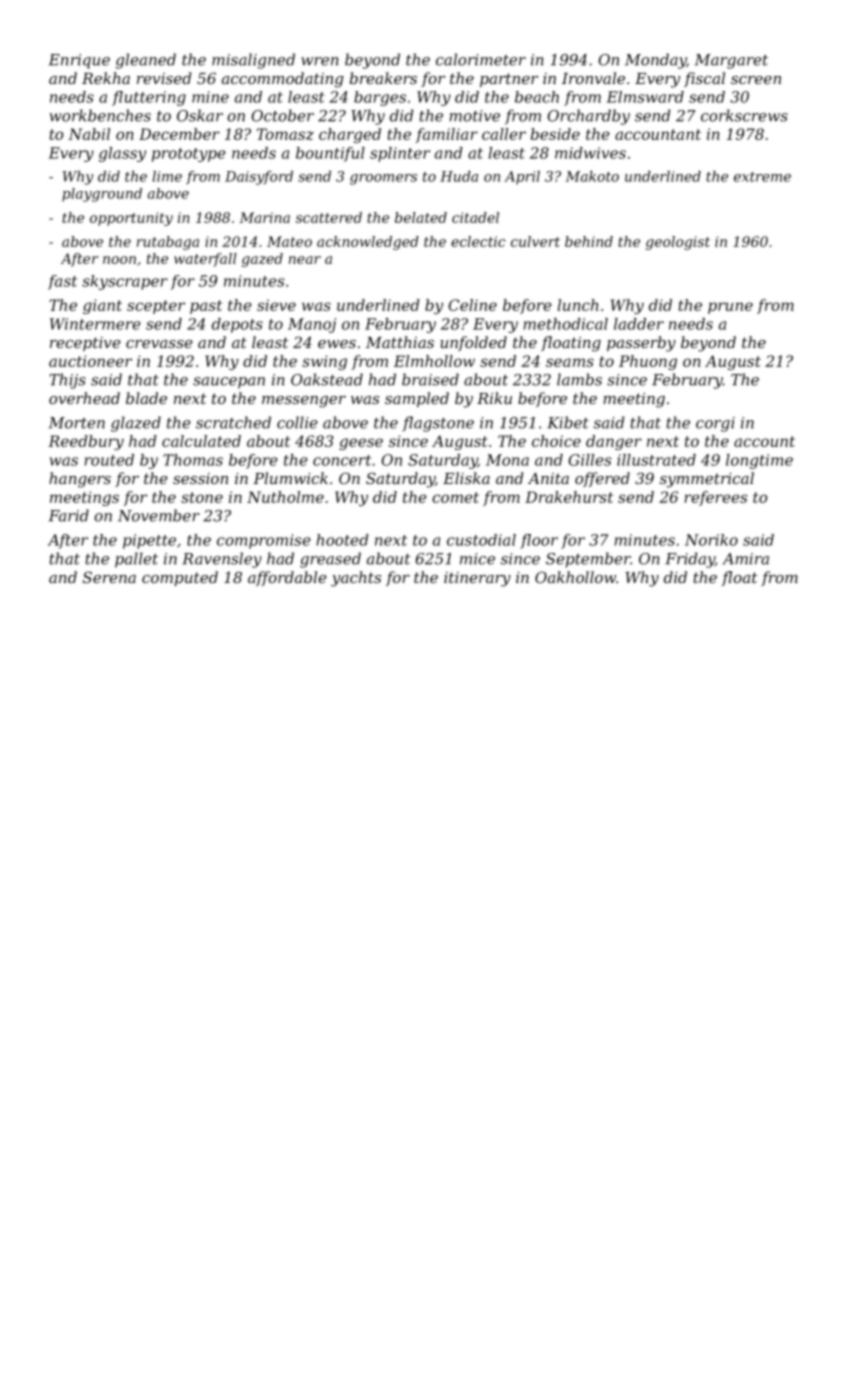 The image size is (849, 1400). What do you see at coordinates (159, 515) in the image?
I see `November` at bounding box center [159, 515].
